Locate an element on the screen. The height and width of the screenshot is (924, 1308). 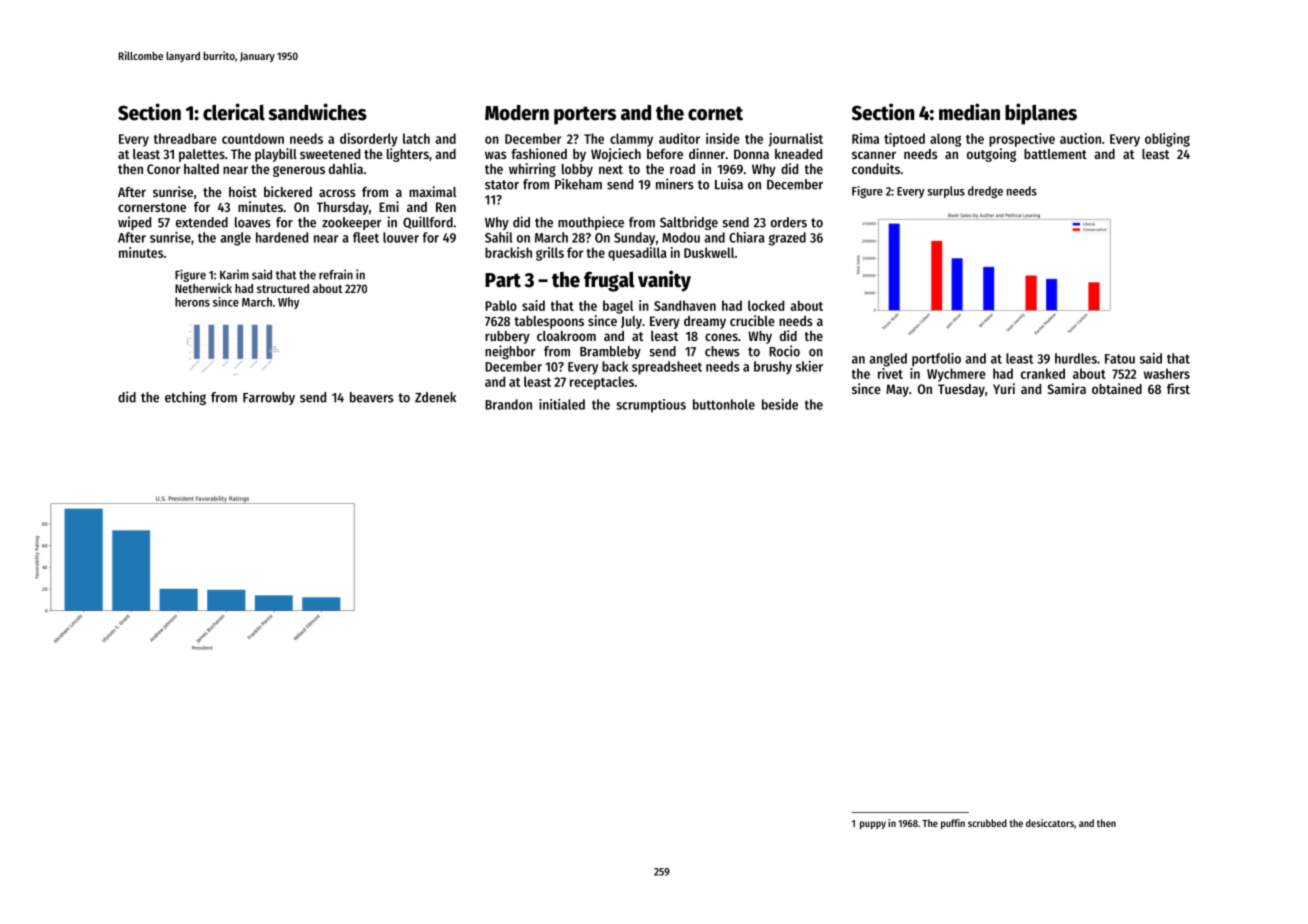
sandwiches is located at coordinates (317, 112).
